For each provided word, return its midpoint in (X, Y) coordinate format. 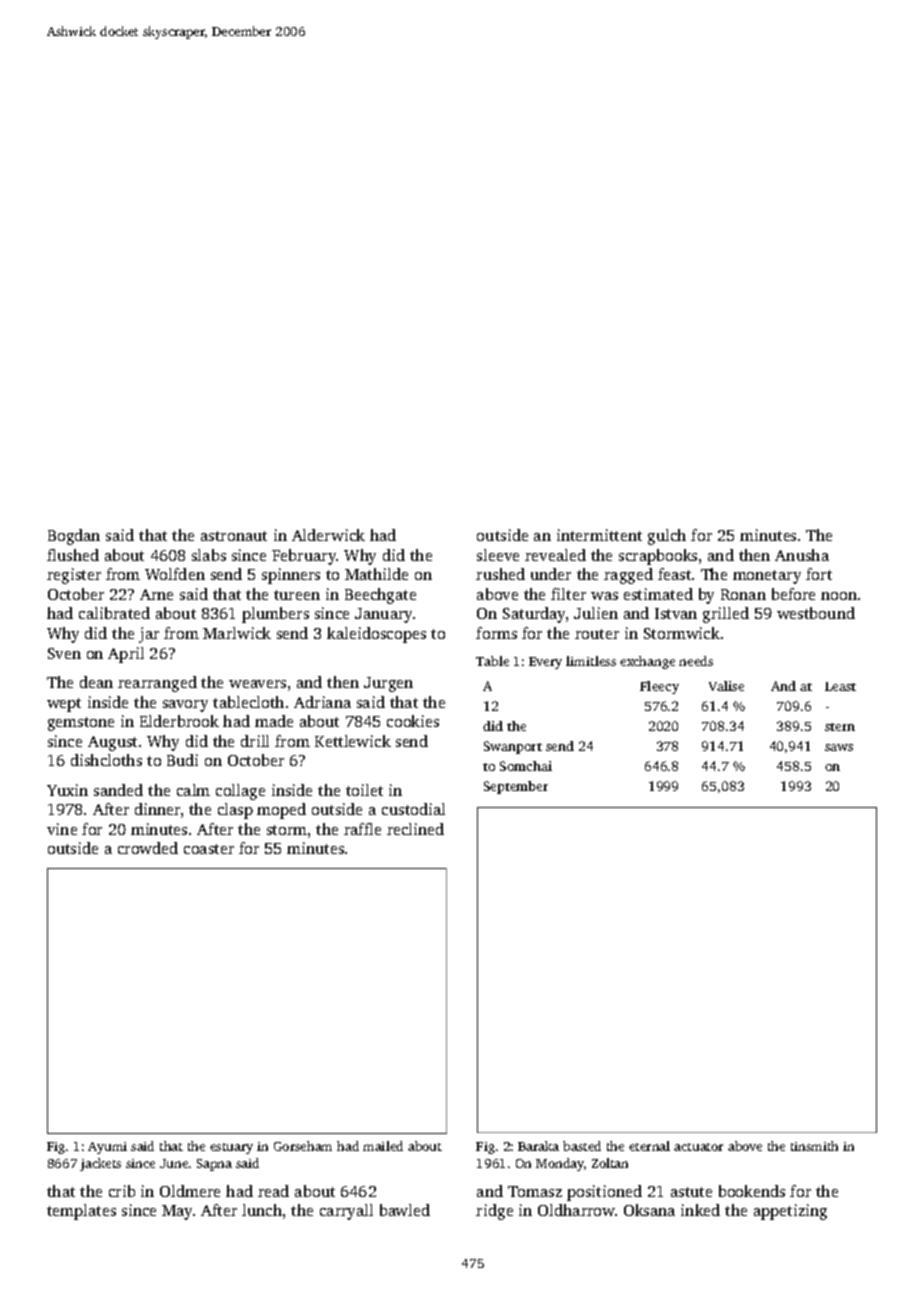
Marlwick (237, 633)
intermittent (599, 535)
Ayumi (107, 1148)
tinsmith (814, 1146)
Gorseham (303, 1146)
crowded (148, 848)
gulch (667, 537)
